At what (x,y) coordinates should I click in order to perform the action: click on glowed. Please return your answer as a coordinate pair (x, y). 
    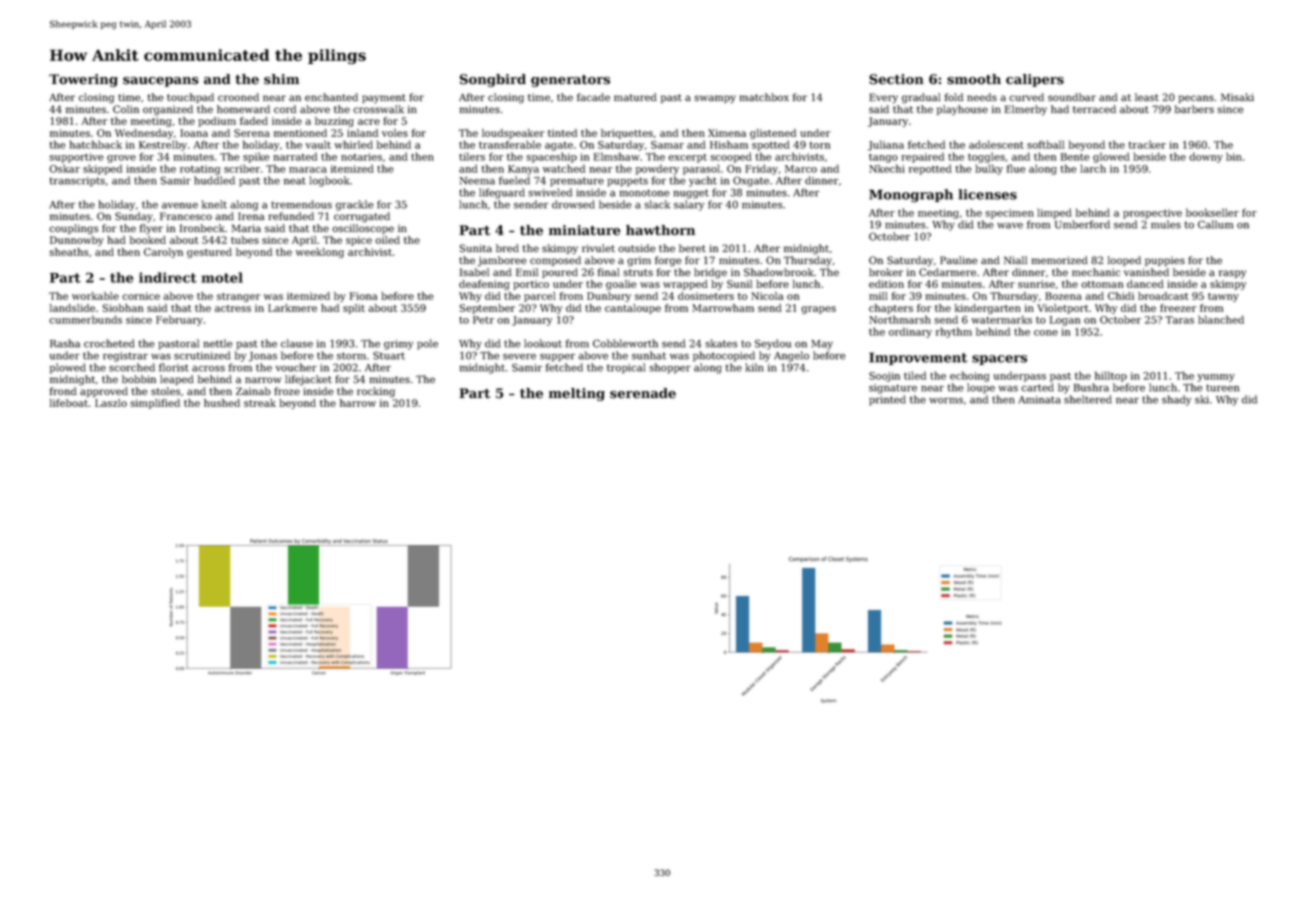
    Looking at the image, I should click on (1111, 157).
